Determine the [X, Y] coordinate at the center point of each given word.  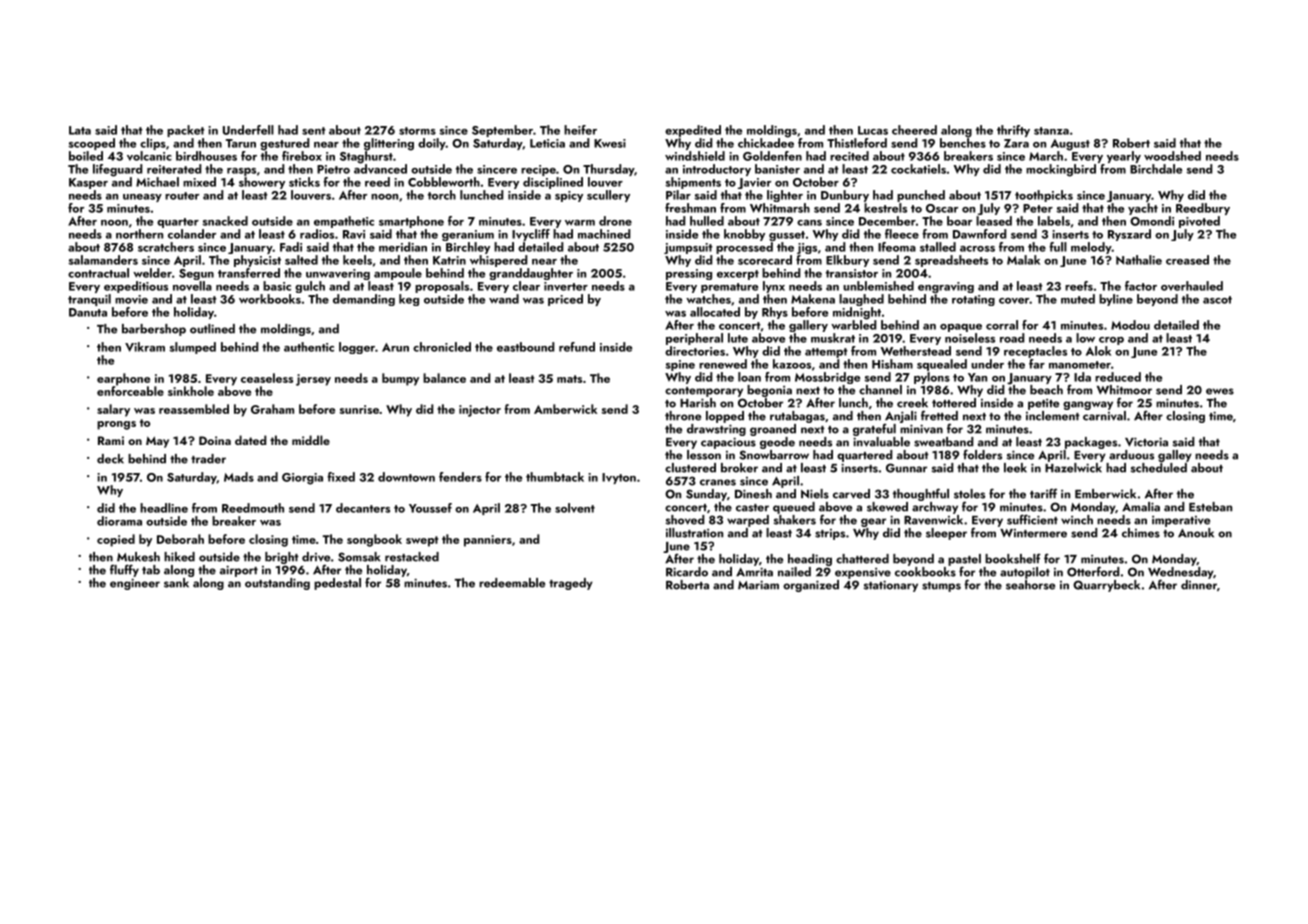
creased [1187, 260]
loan [749, 377]
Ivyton [619, 478]
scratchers [166, 247]
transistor [852, 273]
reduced [1118, 377]
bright [282, 558]
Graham [272, 409]
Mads [239, 477]
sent [314, 131]
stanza [1051, 131]
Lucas [873, 130]
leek [1015, 468]
